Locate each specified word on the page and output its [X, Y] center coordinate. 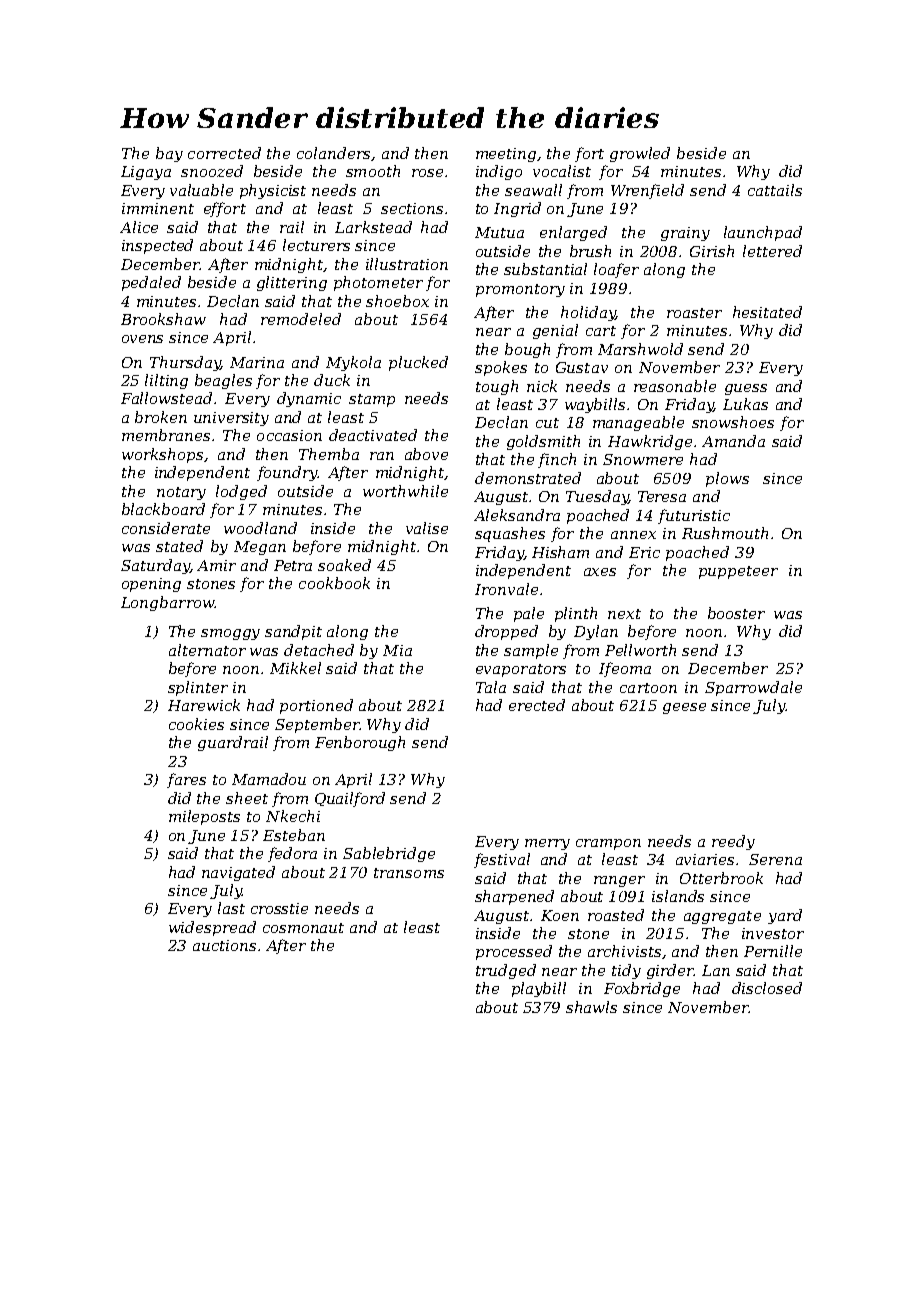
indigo [499, 172]
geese [684, 708]
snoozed [212, 171]
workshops [162, 455]
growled [640, 154]
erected [537, 705]
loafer [616, 270]
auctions [224, 945]
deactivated [373, 435]
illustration [407, 264]
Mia [397, 650]
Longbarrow [168, 603]
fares [186, 780]
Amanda [733, 441]
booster [736, 613]
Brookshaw [163, 319]
